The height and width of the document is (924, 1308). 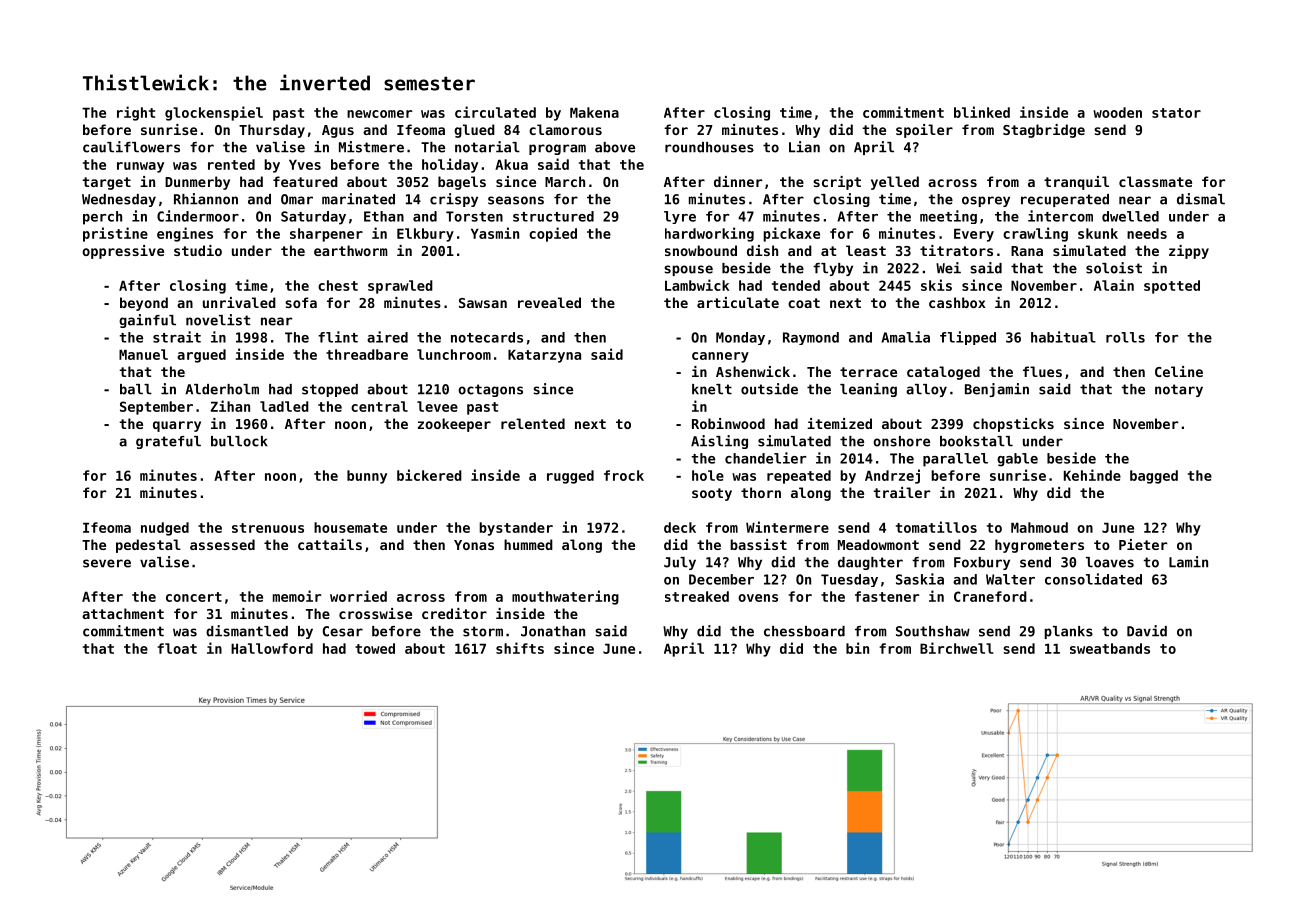 I want to click on David, so click(x=1147, y=631).
